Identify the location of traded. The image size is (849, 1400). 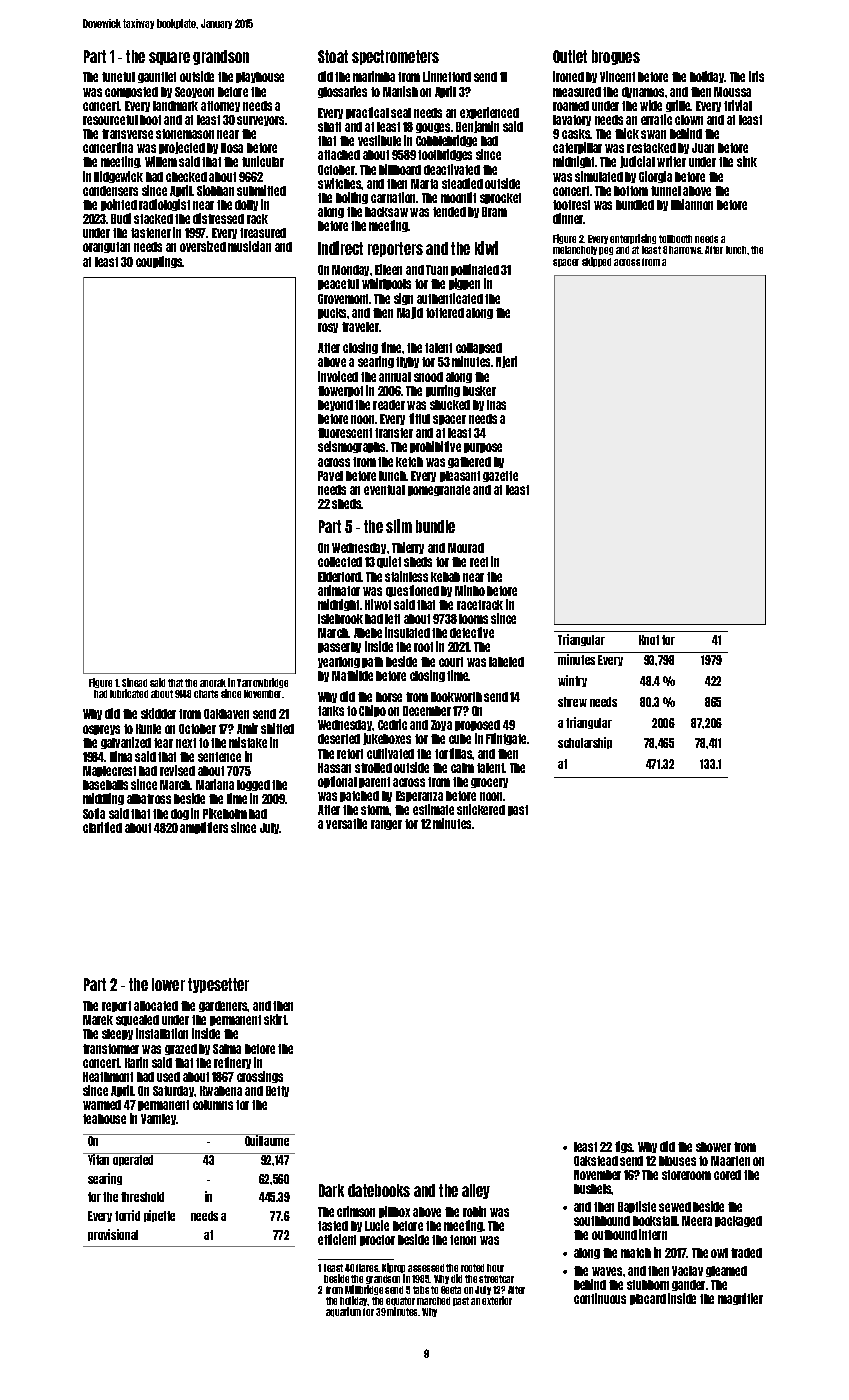
(746, 1253).
